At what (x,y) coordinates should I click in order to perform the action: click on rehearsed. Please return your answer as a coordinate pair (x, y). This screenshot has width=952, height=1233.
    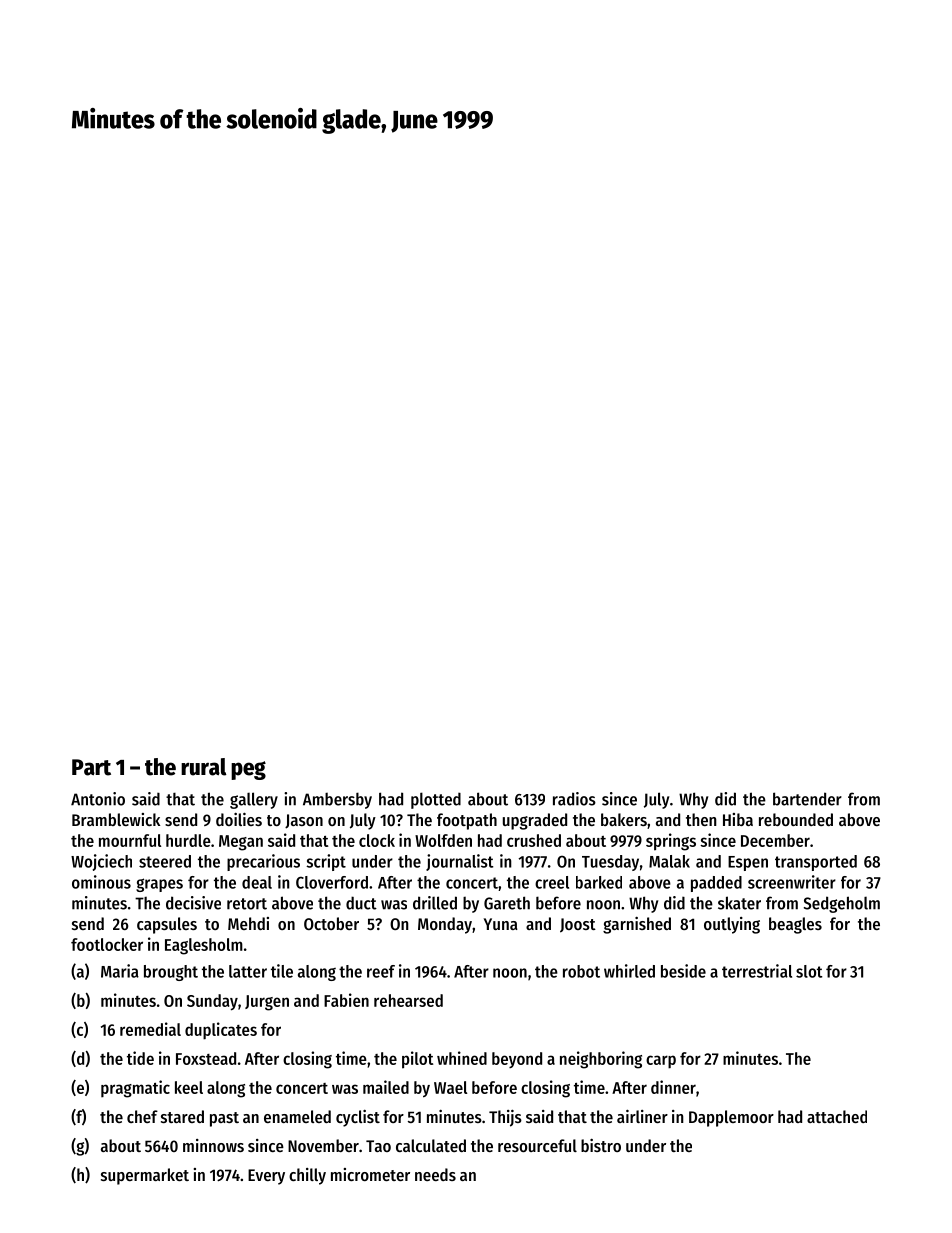
    Looking at the image, I should click on (408, 1000).
